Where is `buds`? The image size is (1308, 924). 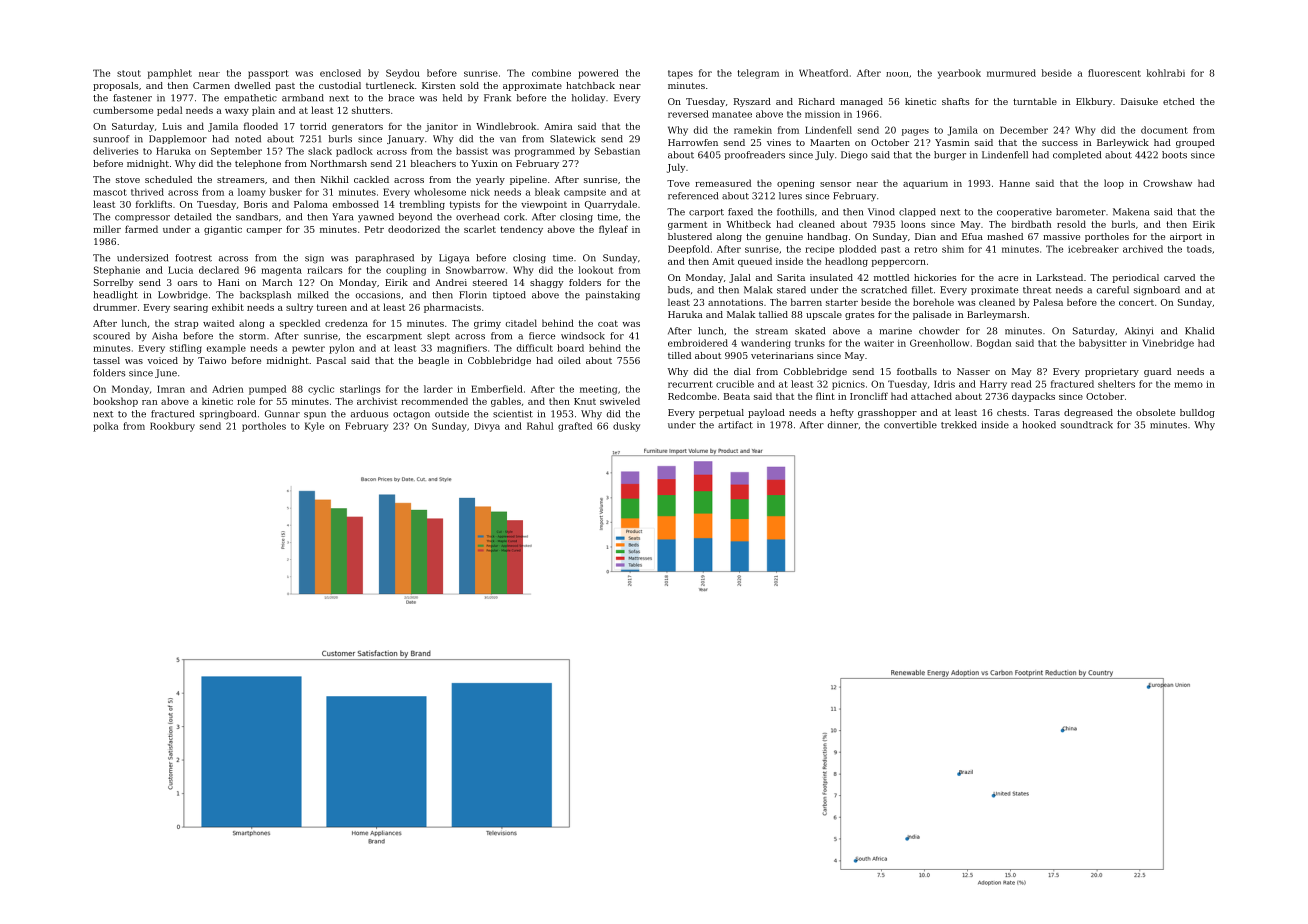 buds is located at coordinates (679, 290).
